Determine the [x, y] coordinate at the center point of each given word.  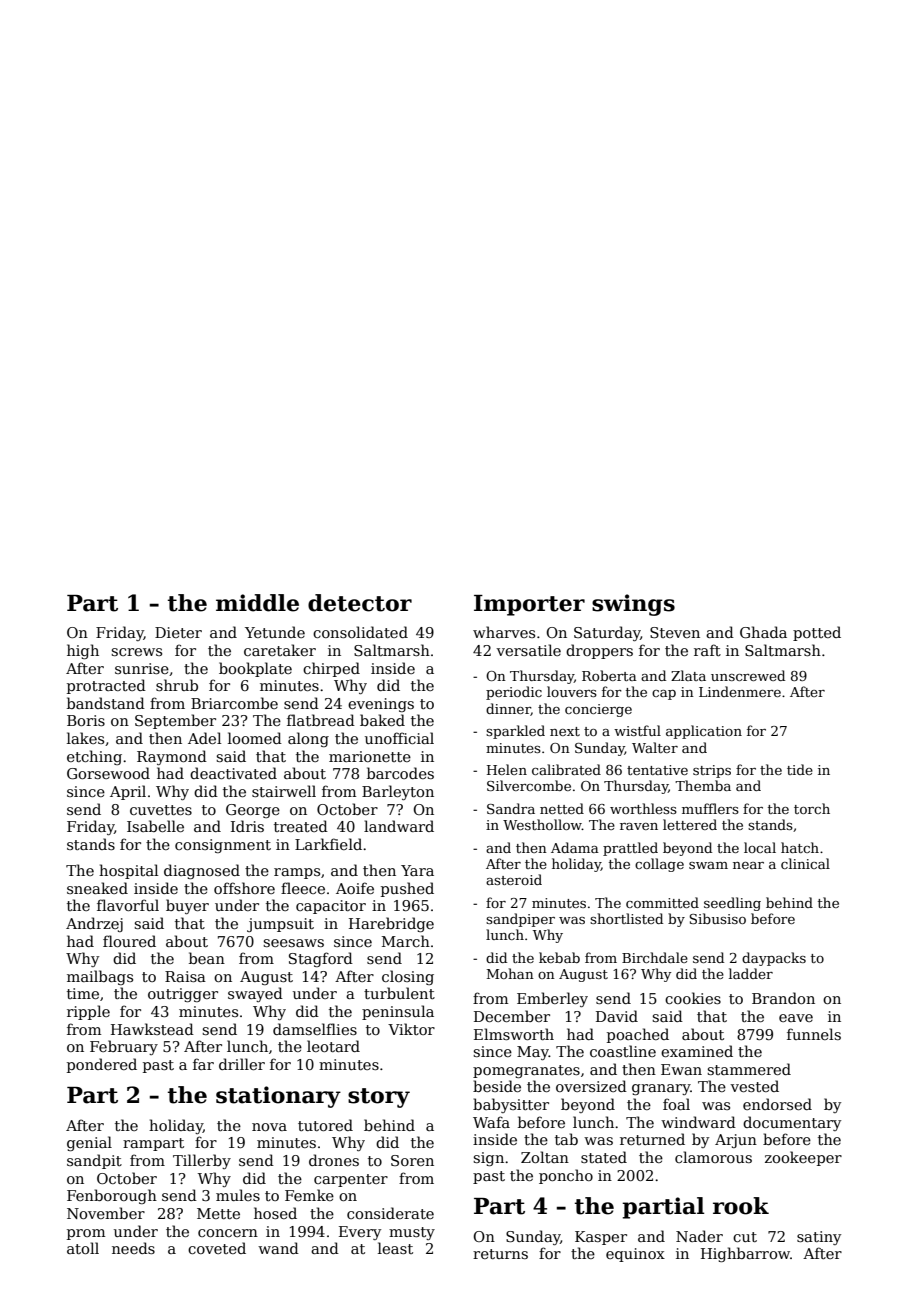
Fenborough [112, 1196]
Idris [247, 826]
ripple [88, 1012]
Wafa [491, 1122]
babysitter [511, 1105]
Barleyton [398, 792]
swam [708, 865]
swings [633, 605]
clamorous [713, 1157]
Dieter [178, 632]
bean [207, 958]
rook [741, 1206]
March [406, 941]
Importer [529, 605]
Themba [703, 785]
